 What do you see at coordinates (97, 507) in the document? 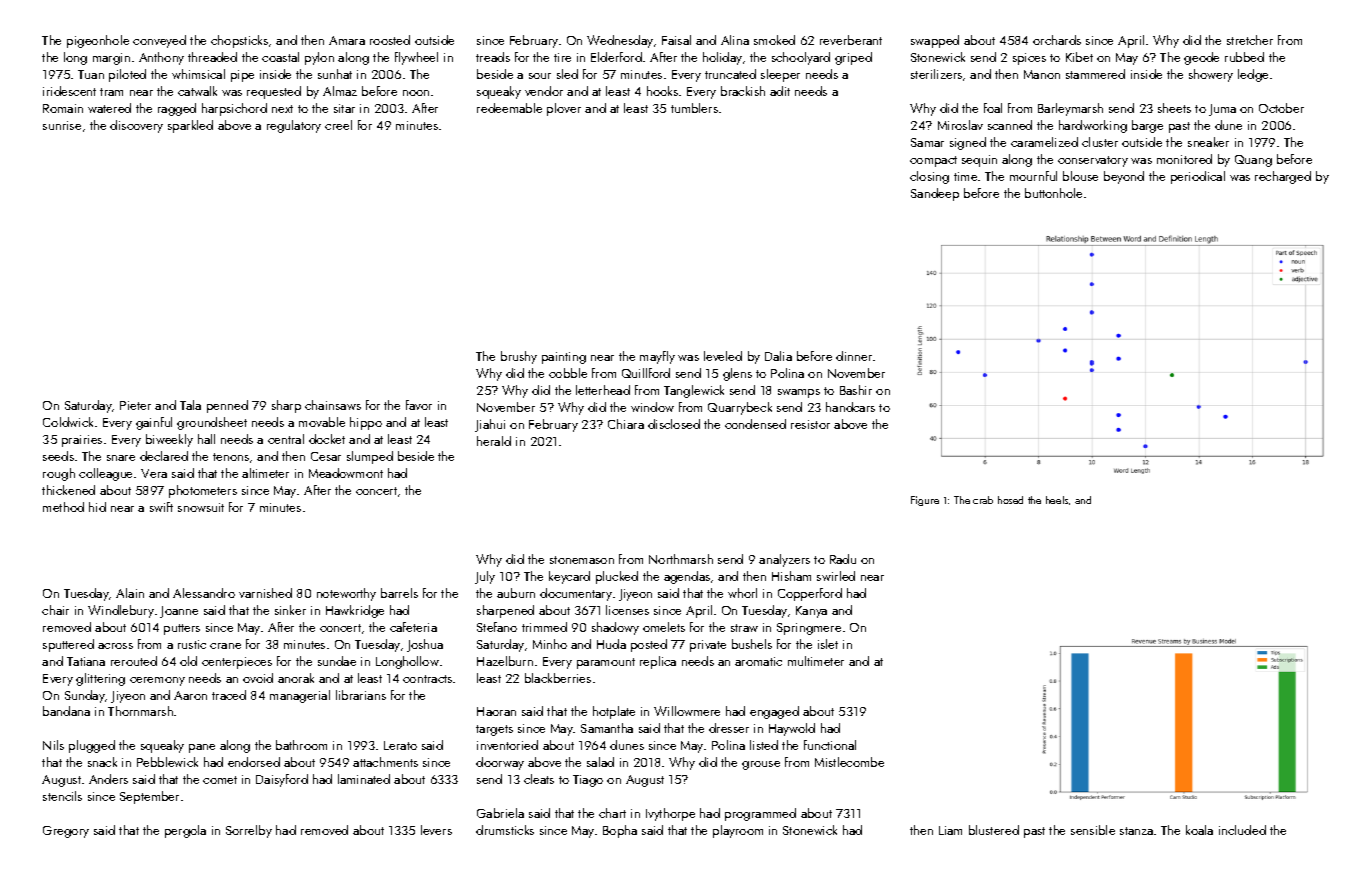
I see `hid` at bounding box center [97, 507].
